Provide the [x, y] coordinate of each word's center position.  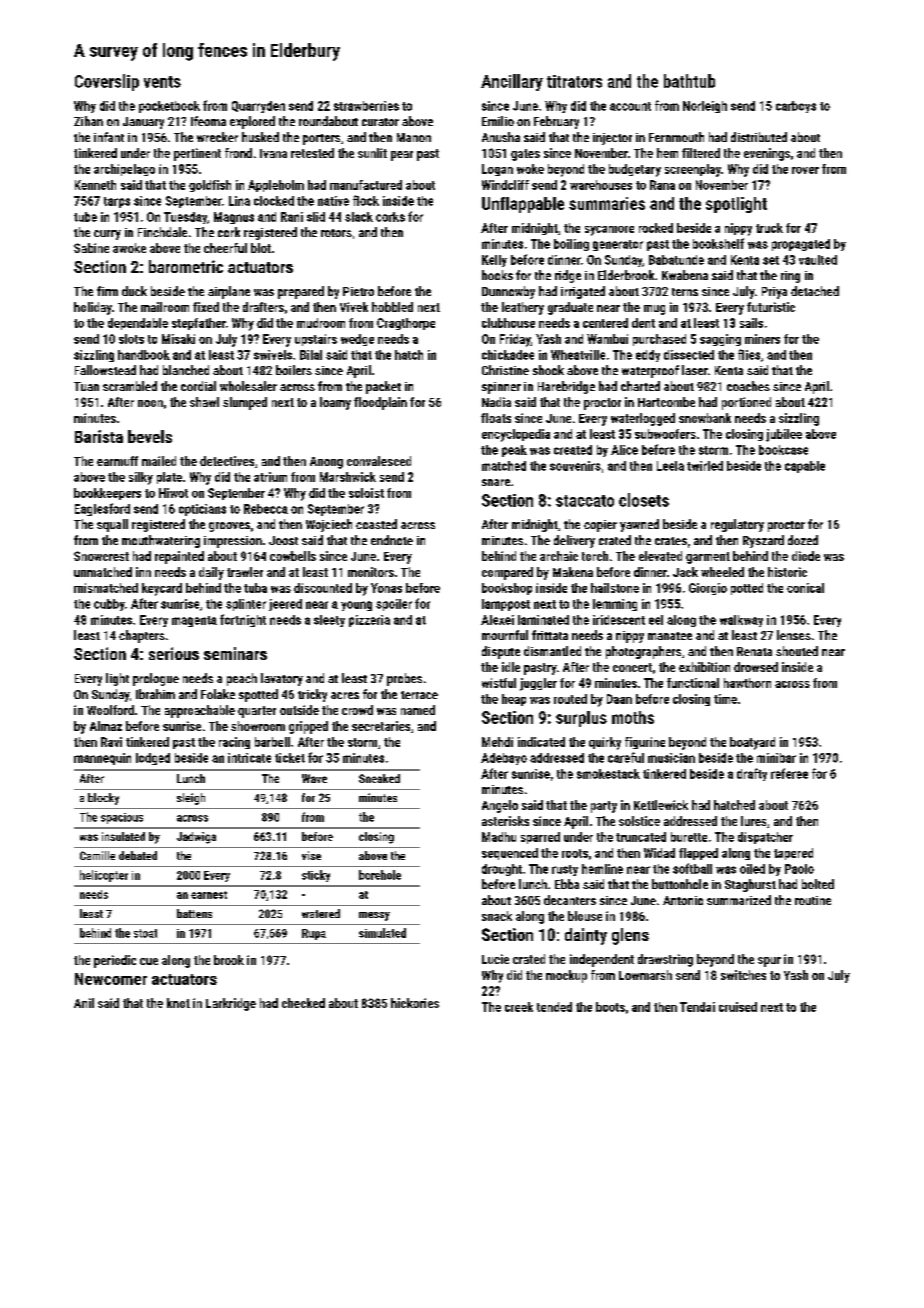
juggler [538, 684]
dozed [803, 540]
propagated [801, 245]
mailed [159, 461]
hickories [415, 1003]
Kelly [494, 261]
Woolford [110, 710]
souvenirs [575, 466]
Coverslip [107, 82]
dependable [138, 324]
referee [789, 773]
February [556, 122]
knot [178, 1003]
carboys [796, 107]
